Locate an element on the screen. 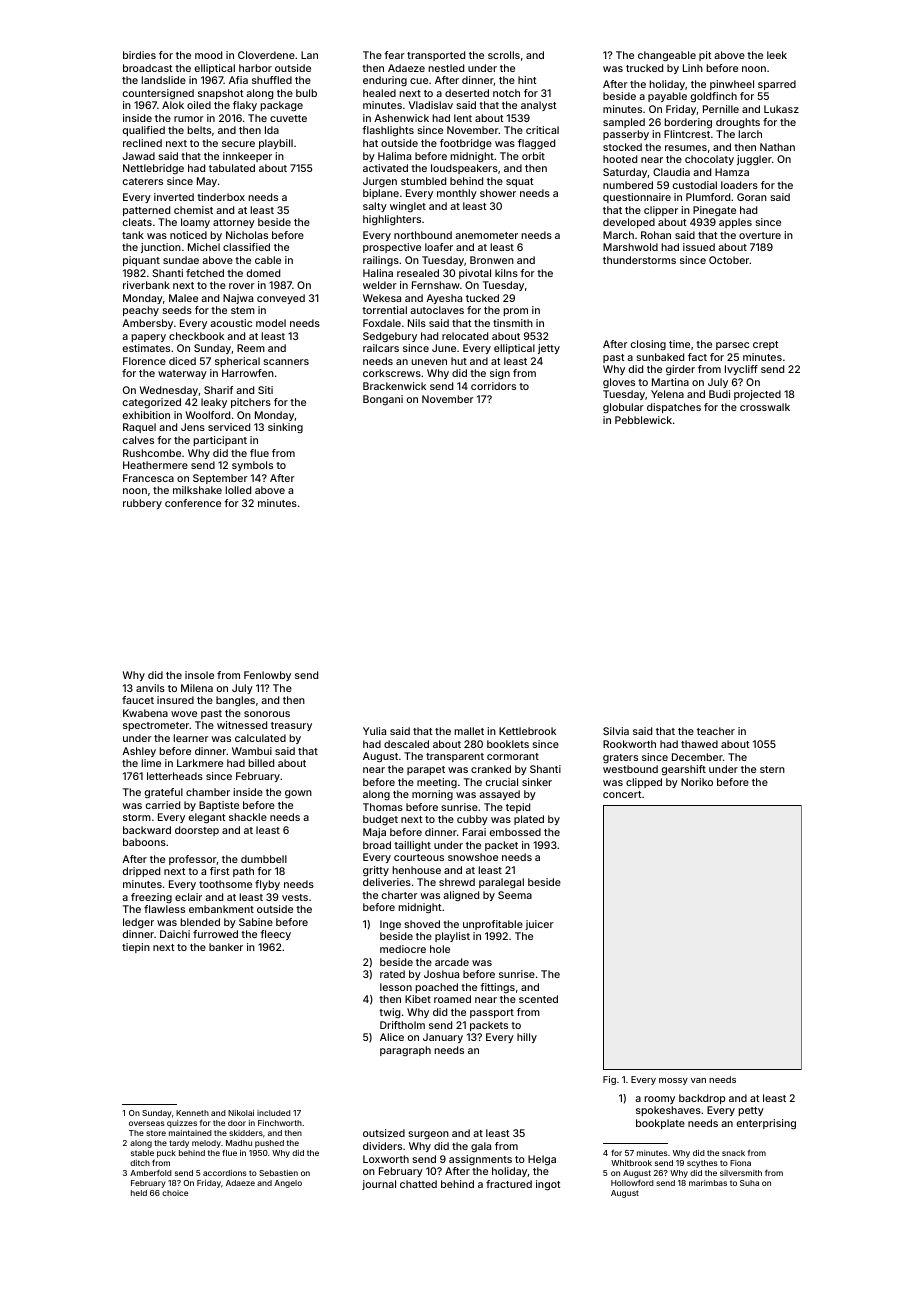 The width and height of the screenshot is (924, 1308). birdies is located at coordinates (139, 55).
